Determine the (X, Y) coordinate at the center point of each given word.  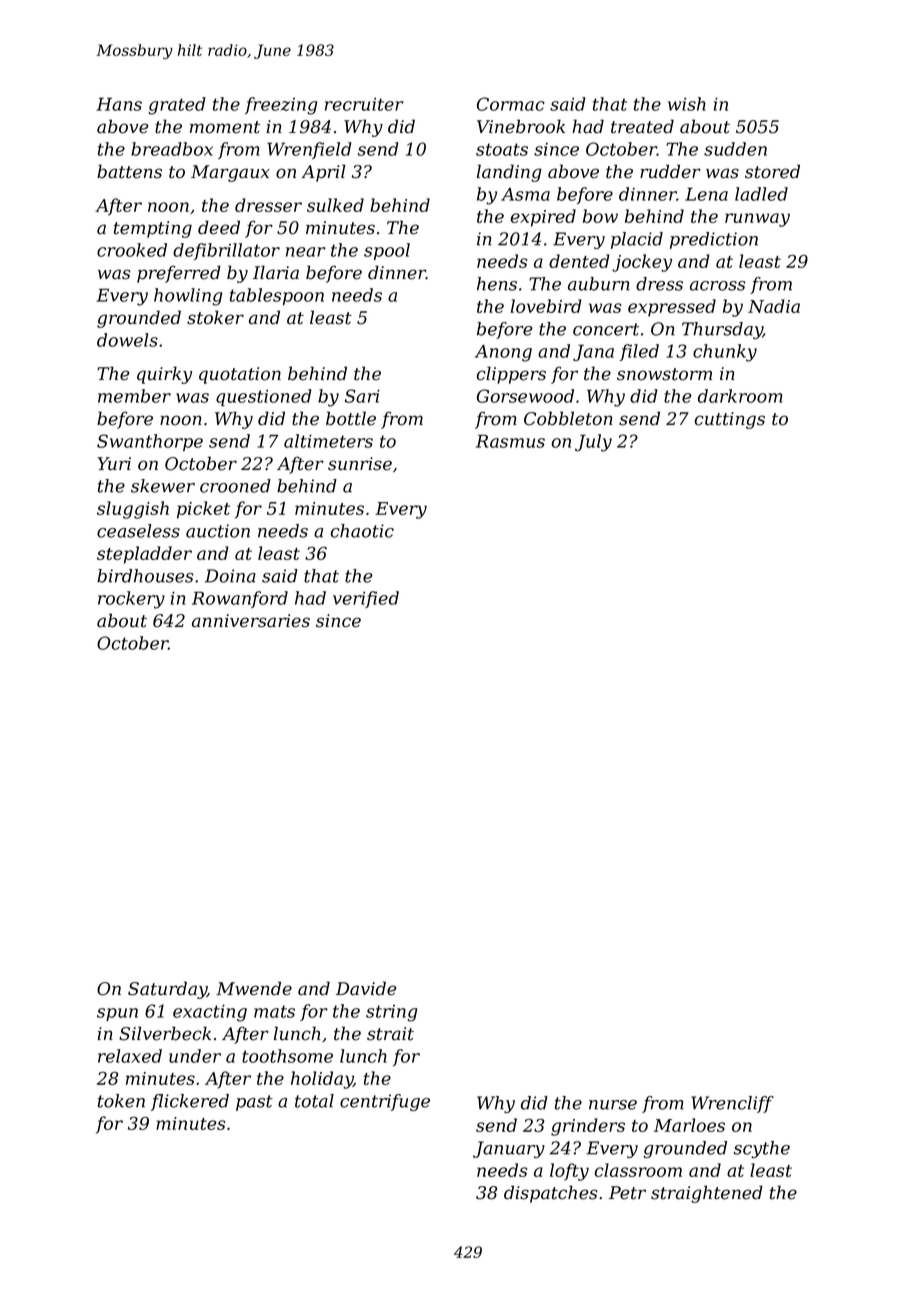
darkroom (740, 396)
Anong (503, 353)
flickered (190, 1102)
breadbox (172, 149)
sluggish (133, 510)
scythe (762, 1149)
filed (639, 352)
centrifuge (385, 1102)
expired (543, 218)
